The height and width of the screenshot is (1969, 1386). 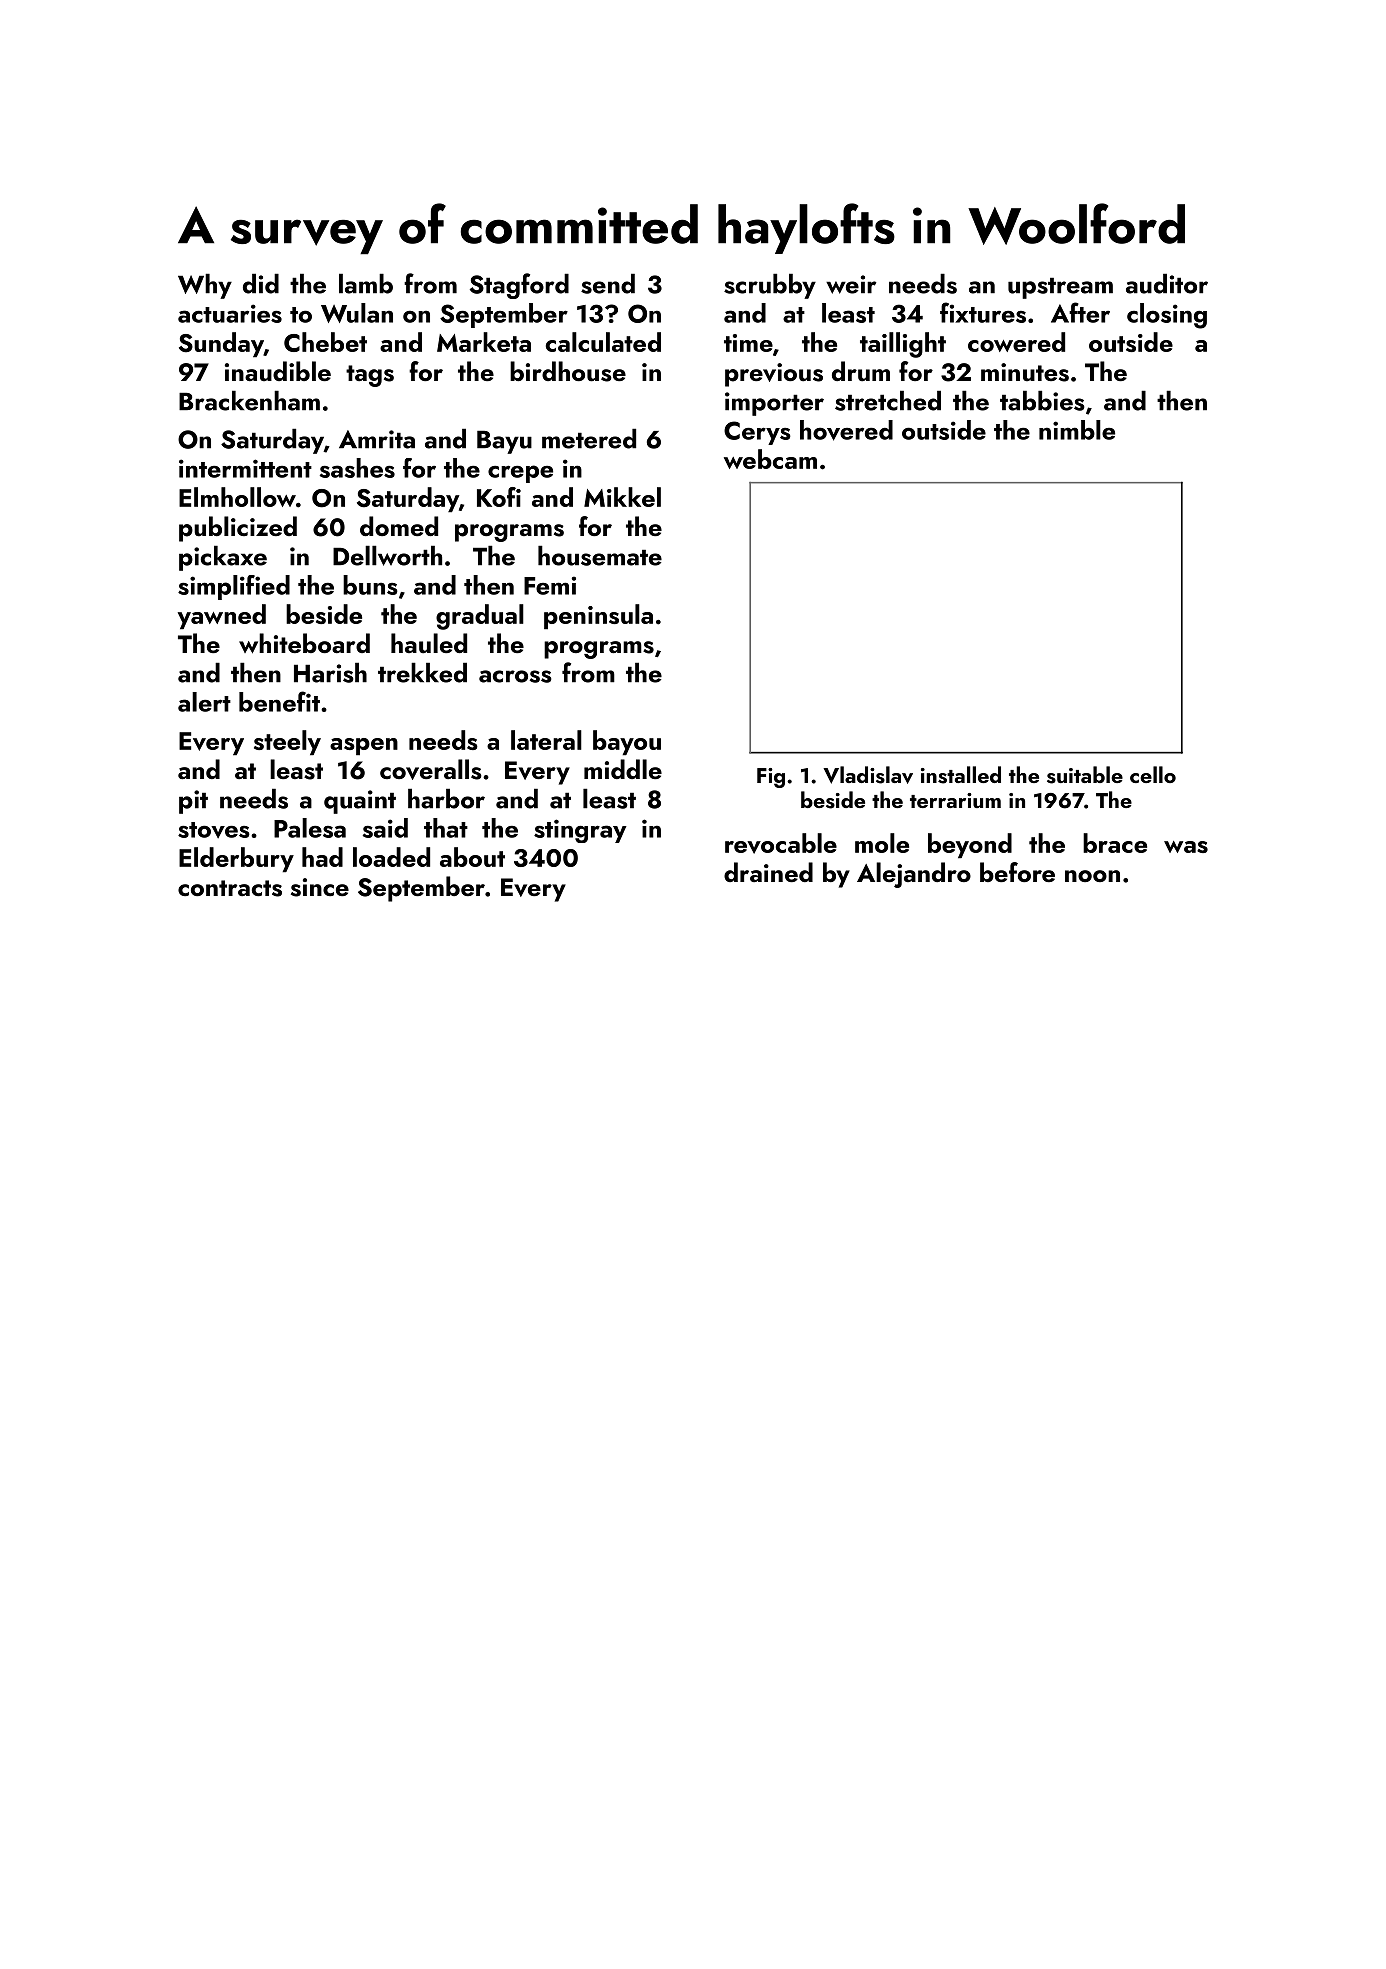 I want to click on Dellworth, so click(x=387, y=555).
